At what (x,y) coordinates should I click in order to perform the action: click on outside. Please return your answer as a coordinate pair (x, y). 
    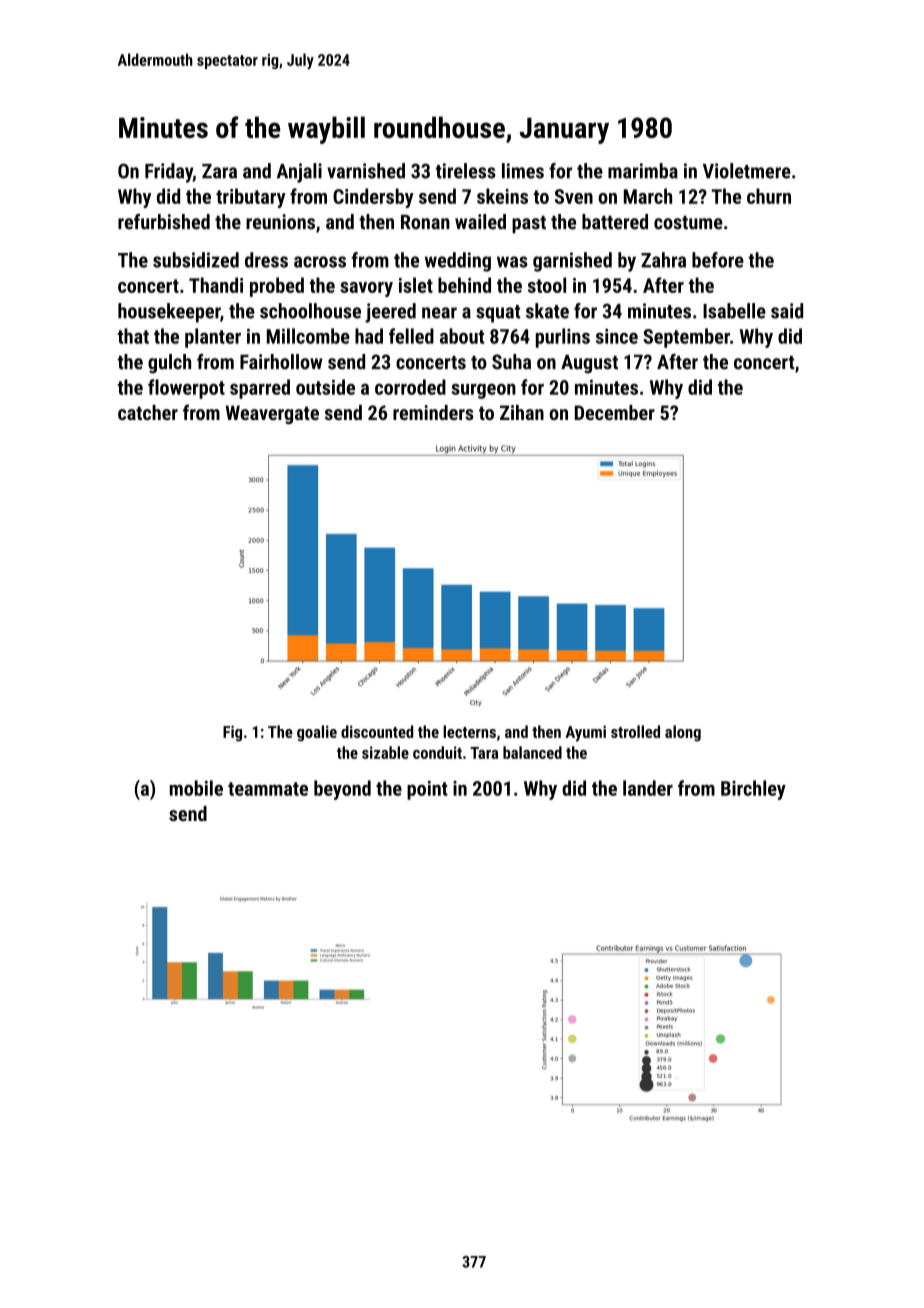
    Looking at the image, I should click on (325, 387).
